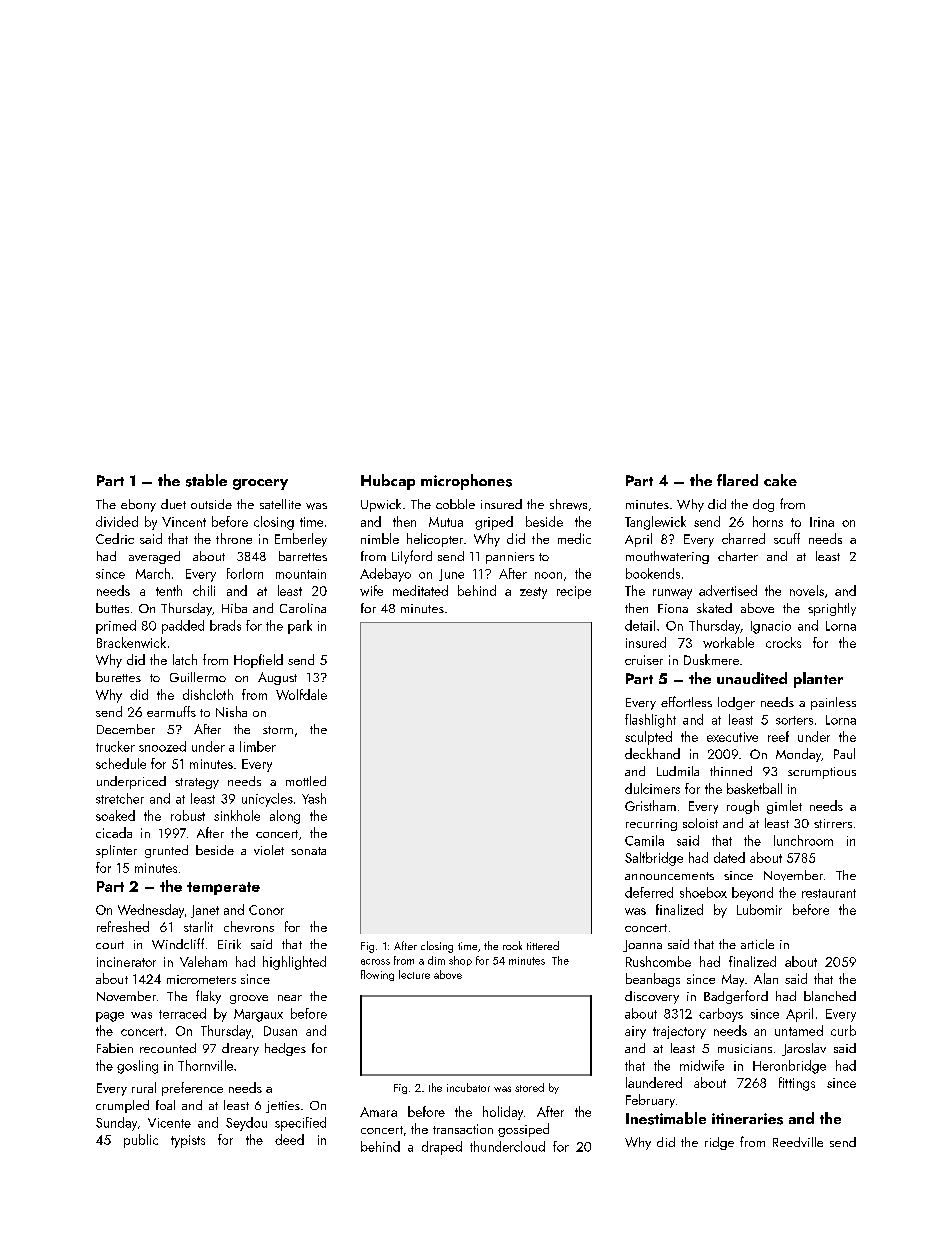 Image resolution: width=952 pixels, height=1233 pixels. I want to click on Yash, so click(314, 798).
